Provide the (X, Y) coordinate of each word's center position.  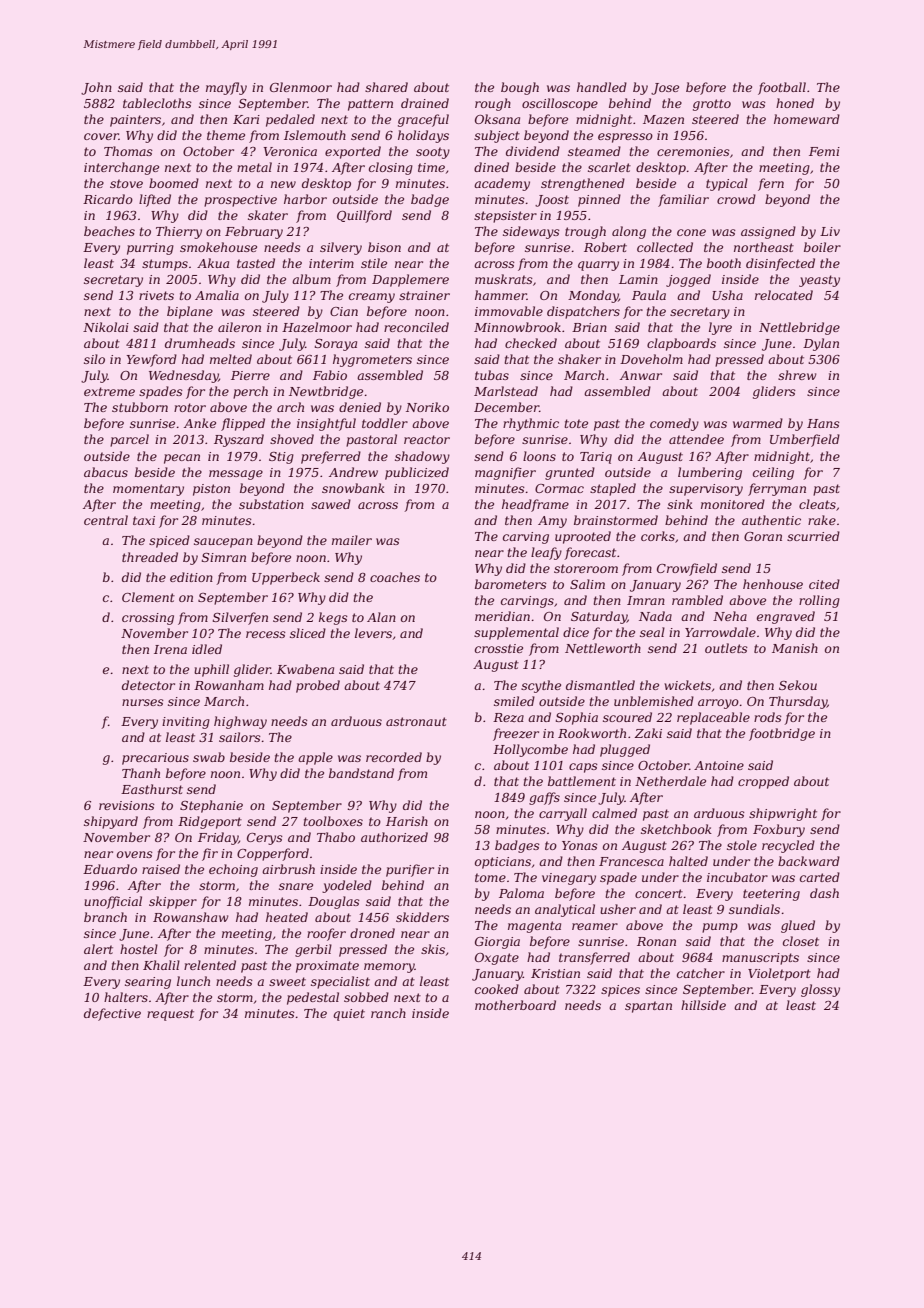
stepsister (505, 217)
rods (768, 717)
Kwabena (305, 669)
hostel (139, 949)
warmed (758, 423)
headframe (535, 505)
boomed (174, 183)
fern (771, 184)
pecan (182, 459)
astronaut (416, 721)
